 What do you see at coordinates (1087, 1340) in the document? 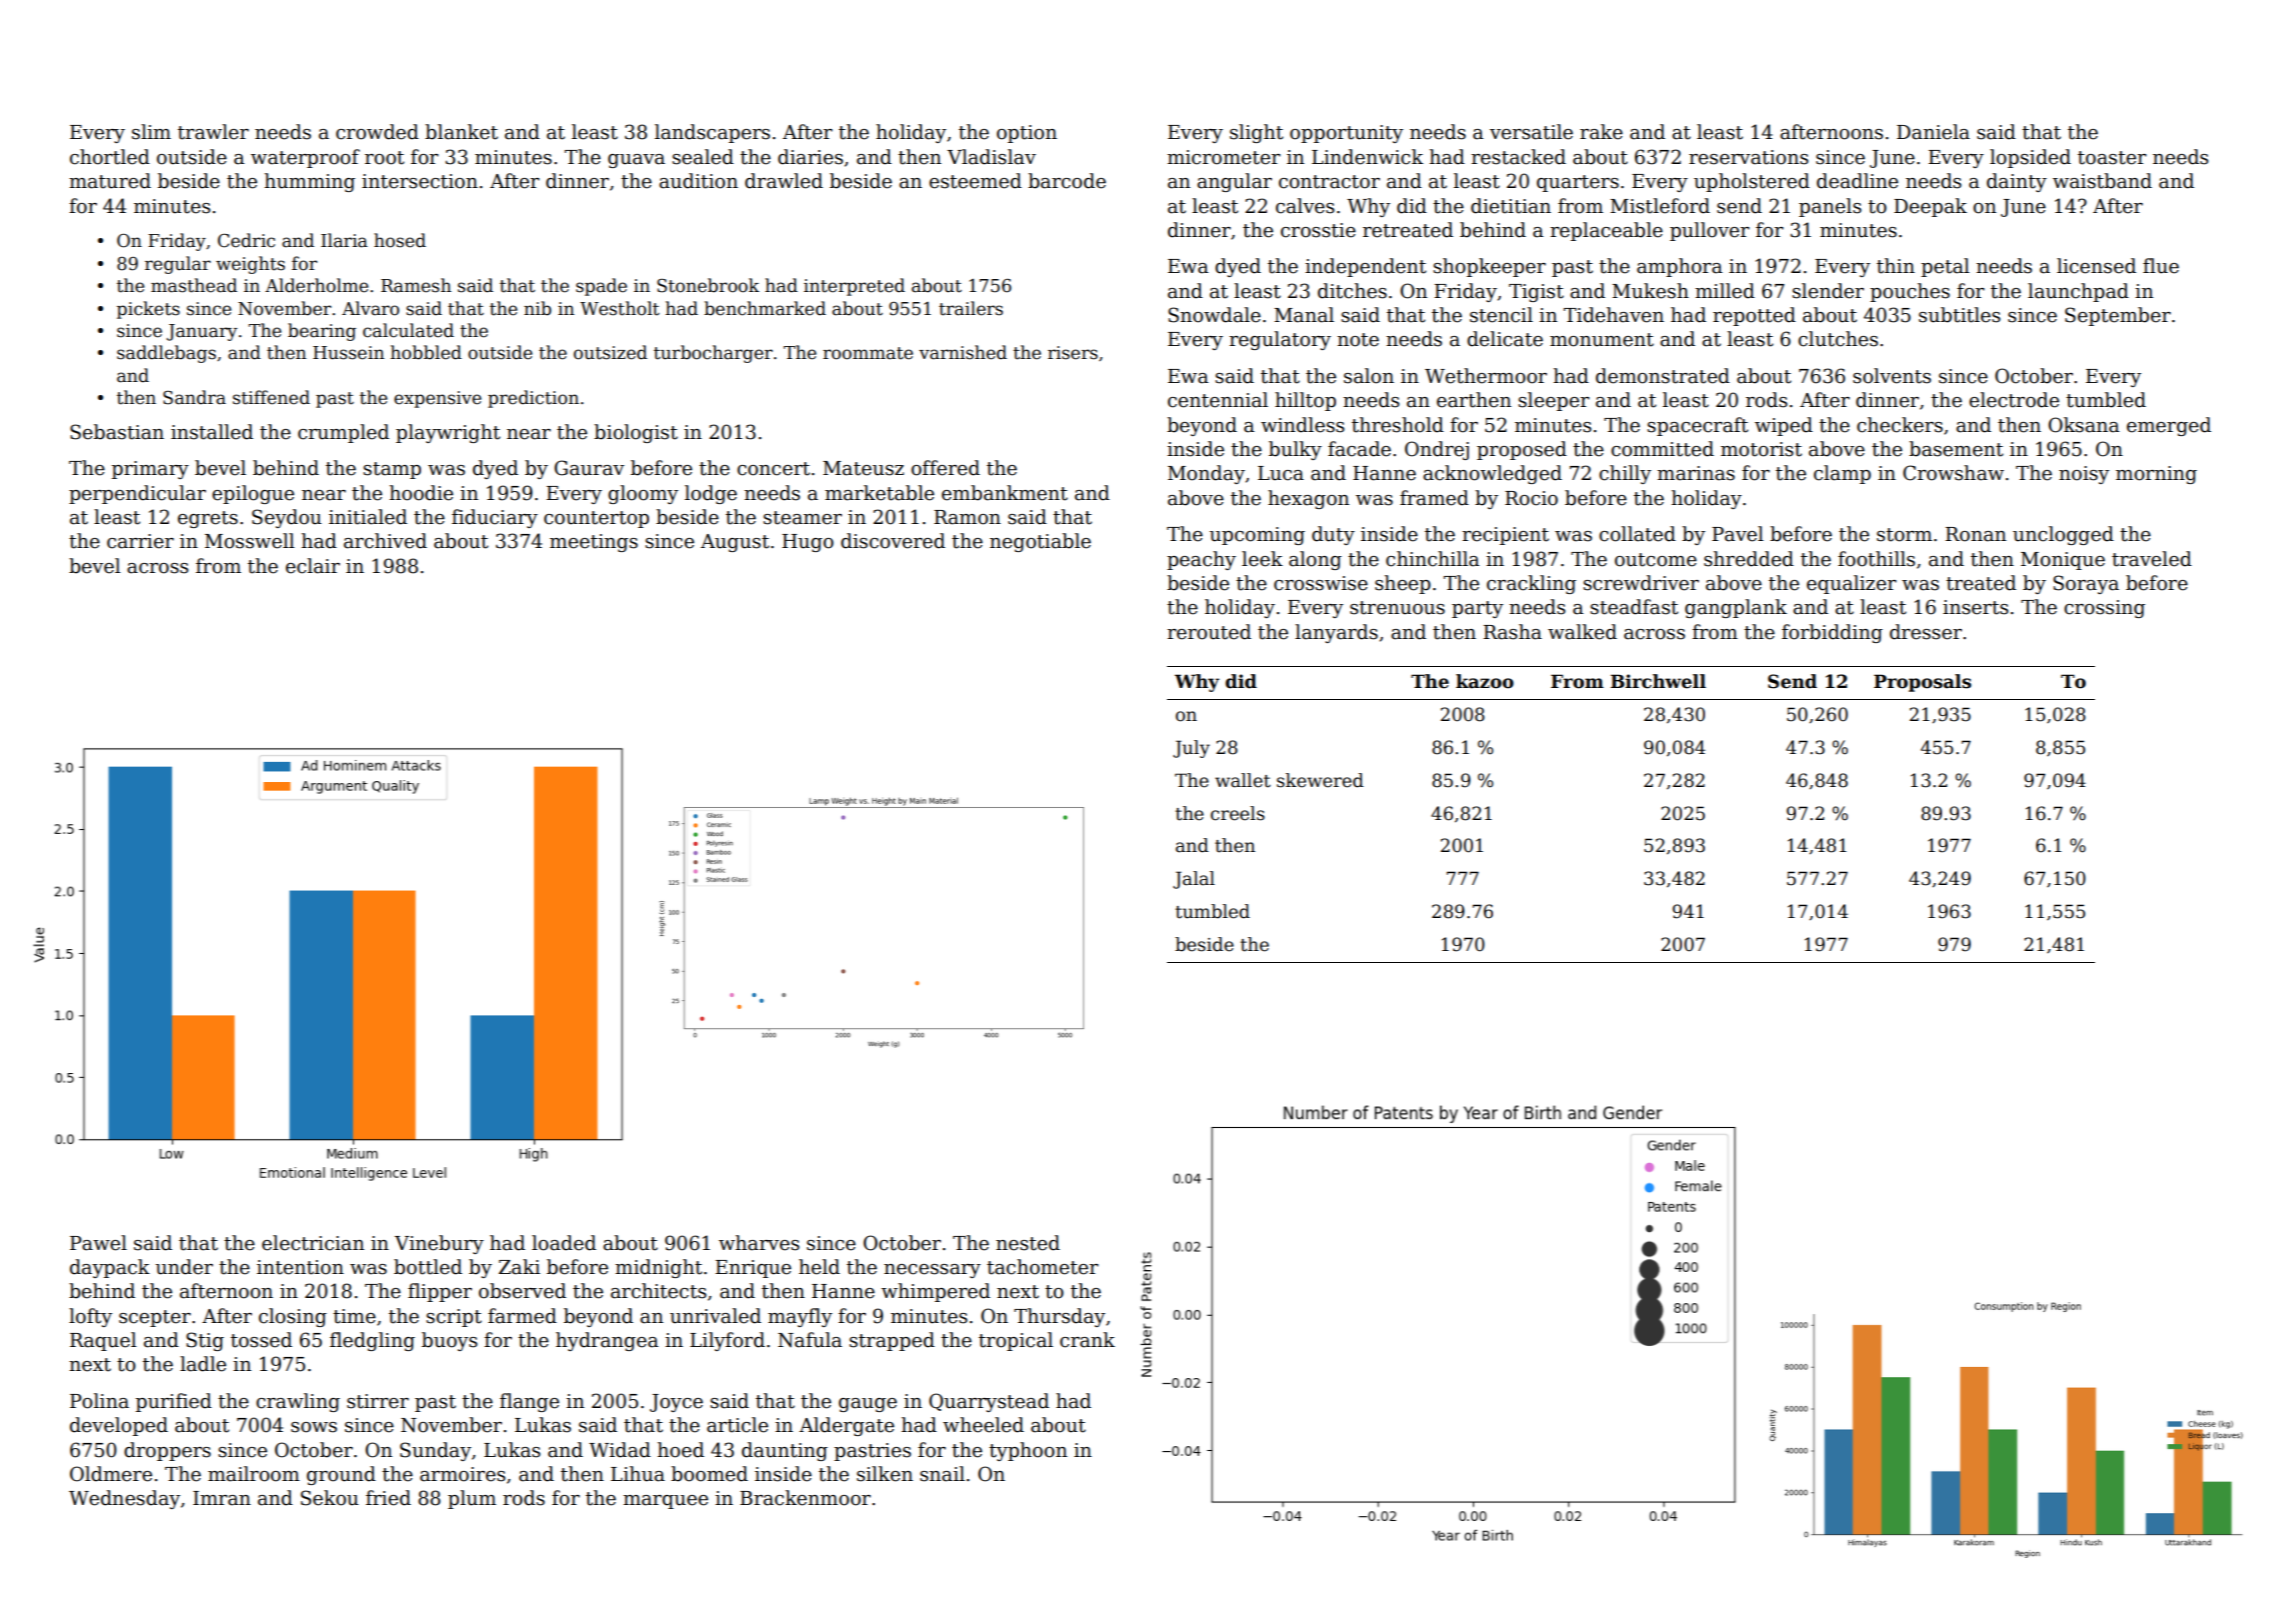
I see `crank` at bounding box center [1087, 1340].
